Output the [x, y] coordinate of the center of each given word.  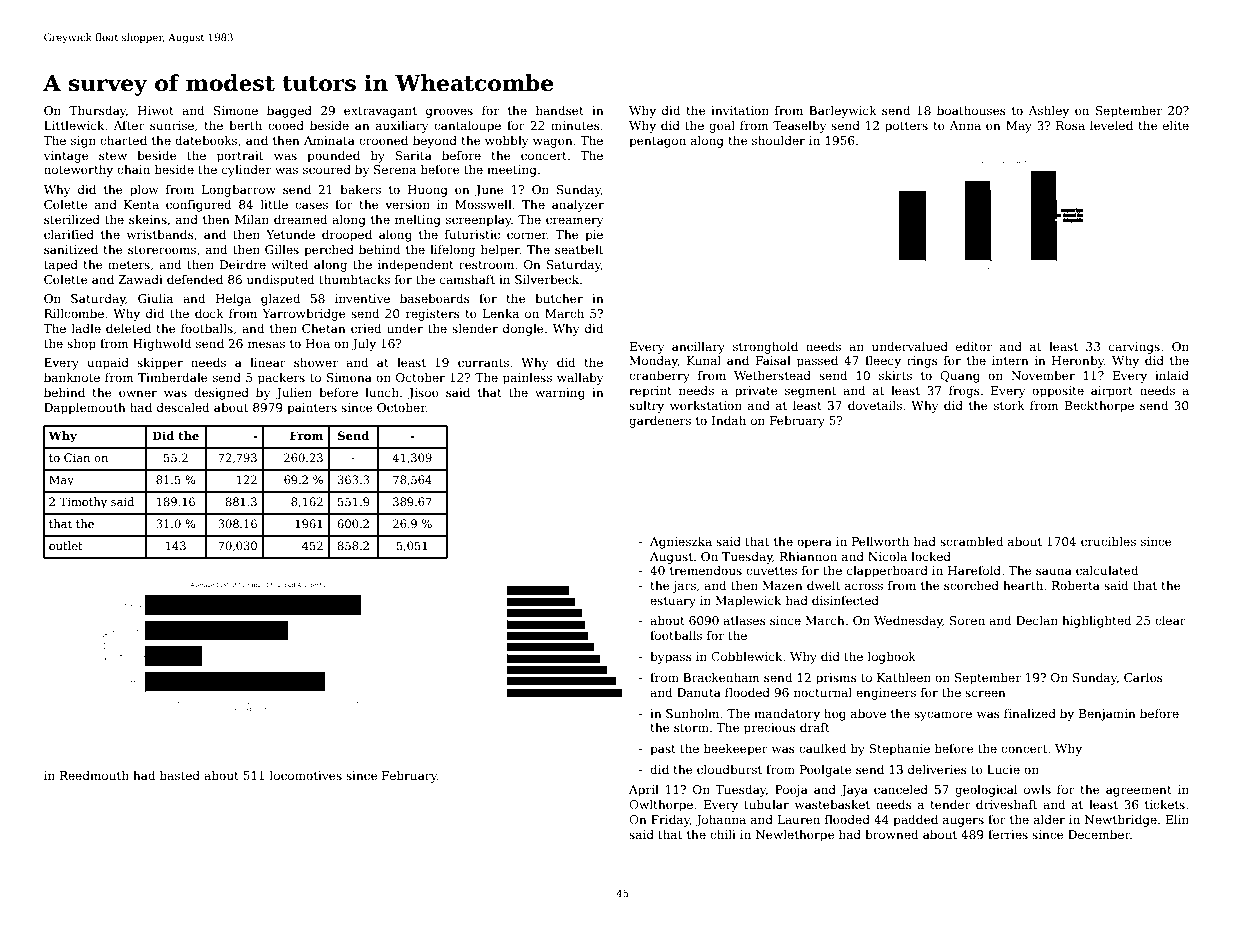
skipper [160, 363]
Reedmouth [94, 775]
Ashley [1048, 111]
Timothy [83, 503]
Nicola [887, 556]
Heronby [1078, 361]
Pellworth [880, 541]
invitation [740, 110]
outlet [66, 545]
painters [312, 409]
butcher [559, 298]
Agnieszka [681, 543]
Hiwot [156, 110]
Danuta [699, 692]
